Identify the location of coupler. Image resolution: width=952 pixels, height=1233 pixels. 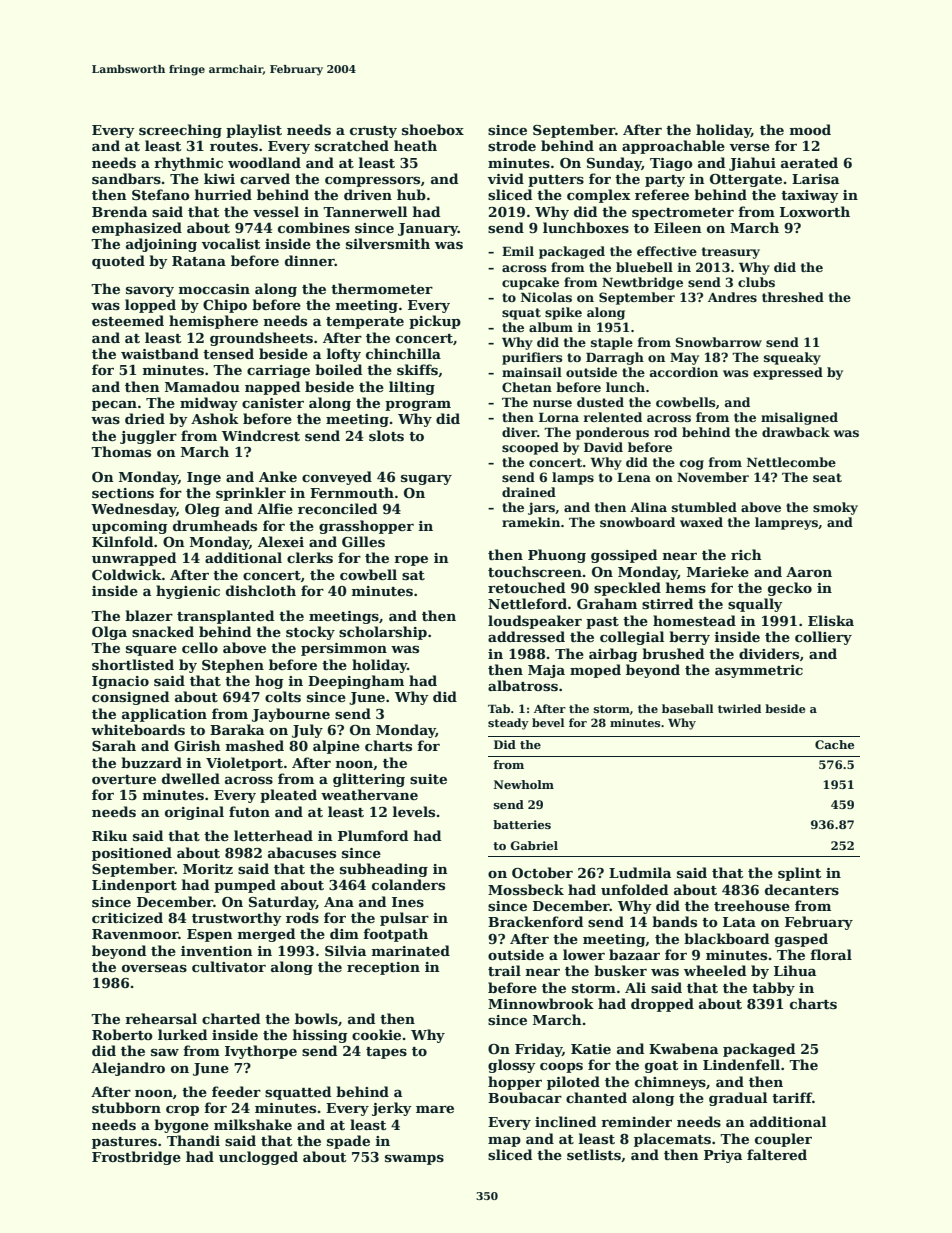
(783, 1140).
